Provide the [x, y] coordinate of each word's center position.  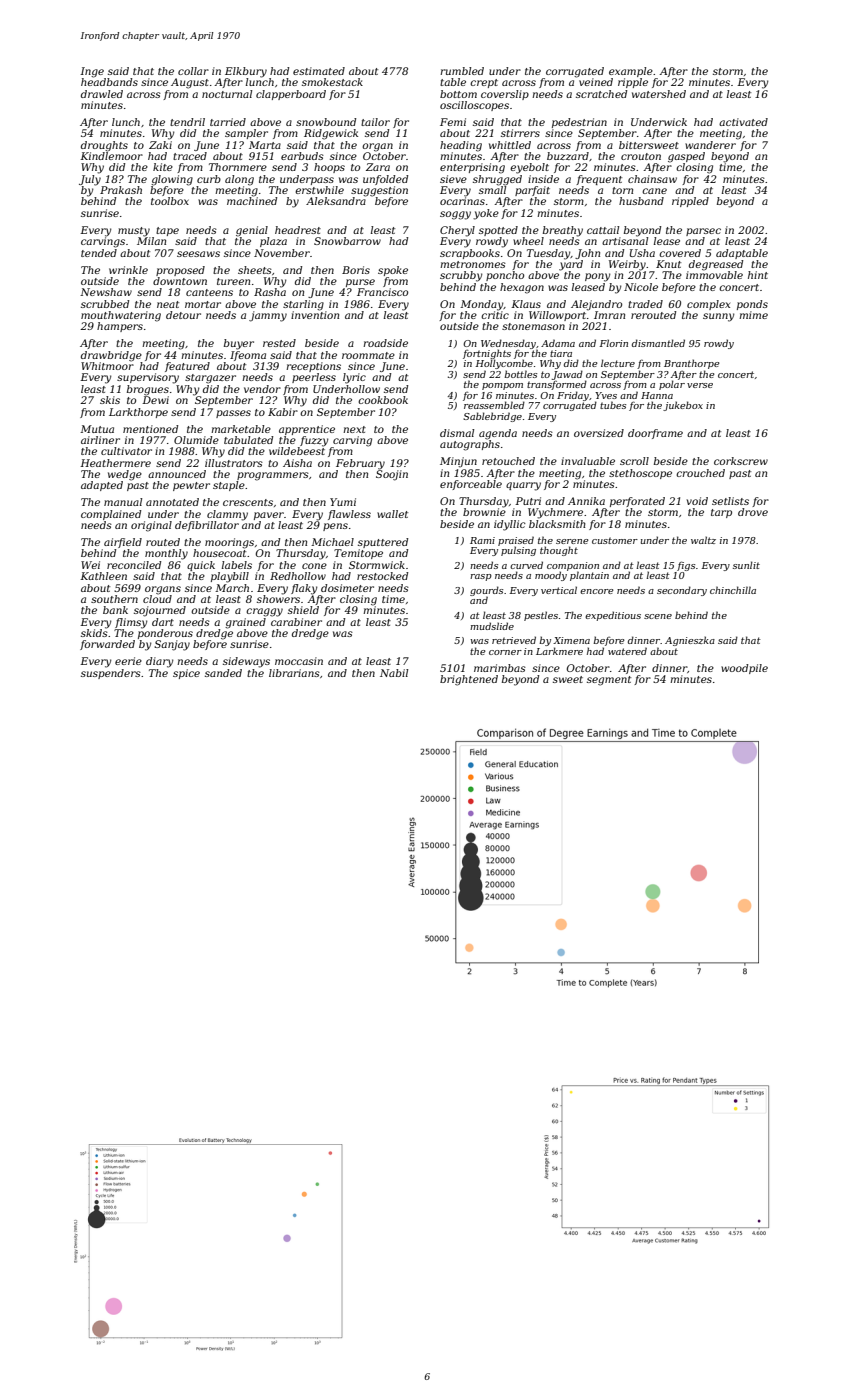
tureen [233, 281]
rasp [481, 577]
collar [193, 71]
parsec [703, 232]
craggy [264, 612]
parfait [532, 191]
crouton [641, 156]
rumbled [462, 71]
